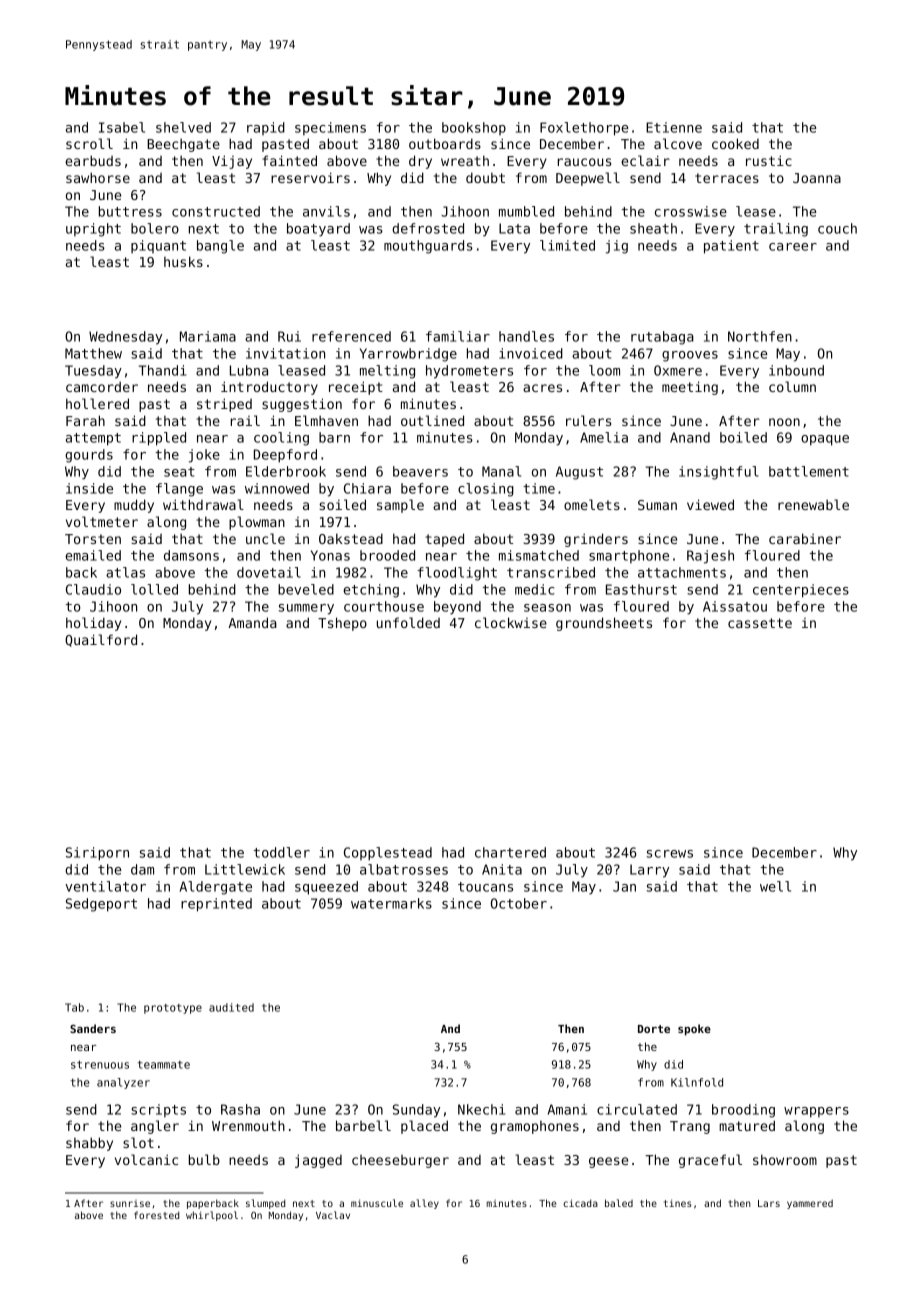 The width and height of the screenshot is (924, 1308). Describe the element at coordinates (810, 1204) in the screenshot. I see `yammered` at that location.
